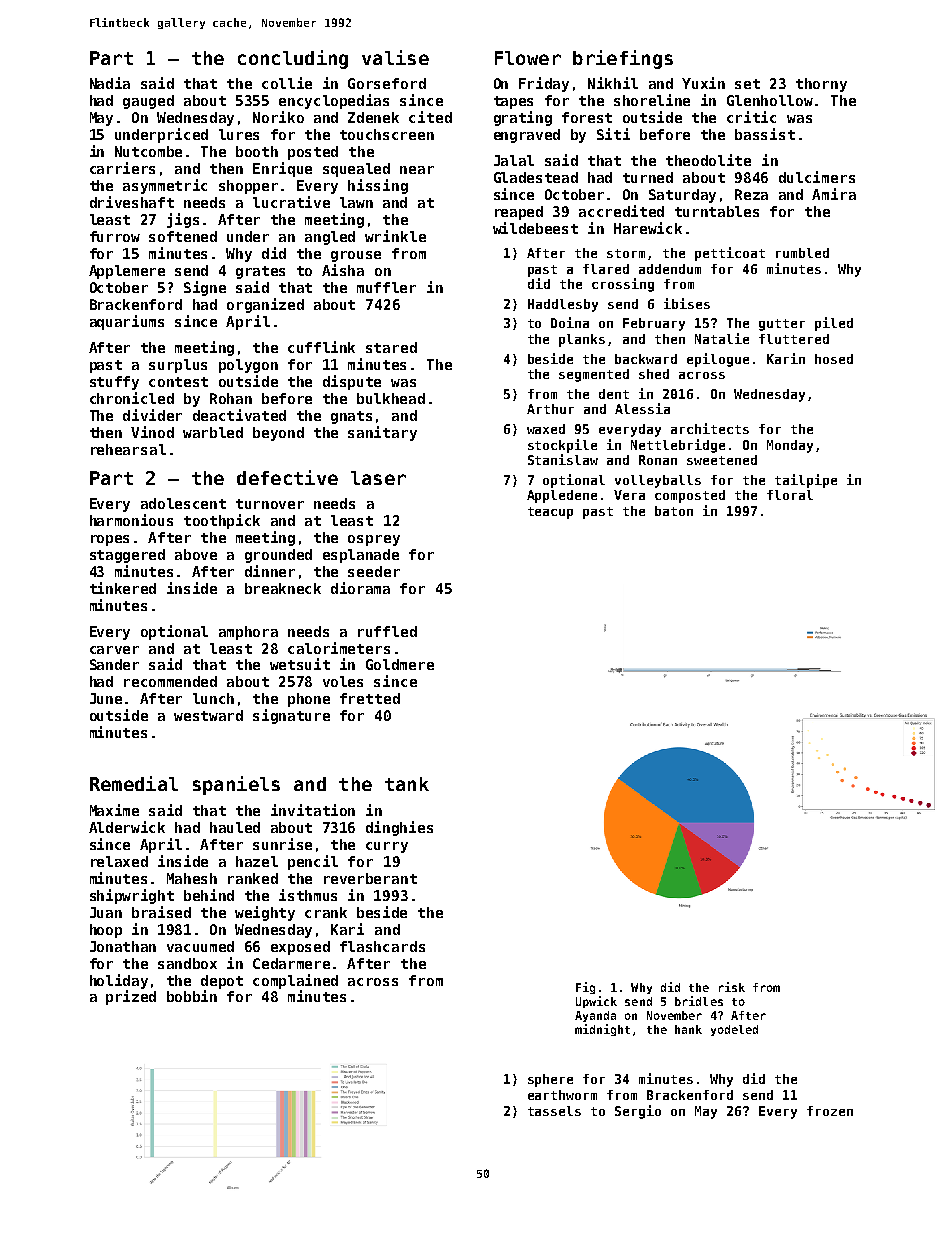 The image size is (952, 1233). What do you see at coordinates (239, 134) in the page?
I see `lures` at bounding box center [239, 134].
